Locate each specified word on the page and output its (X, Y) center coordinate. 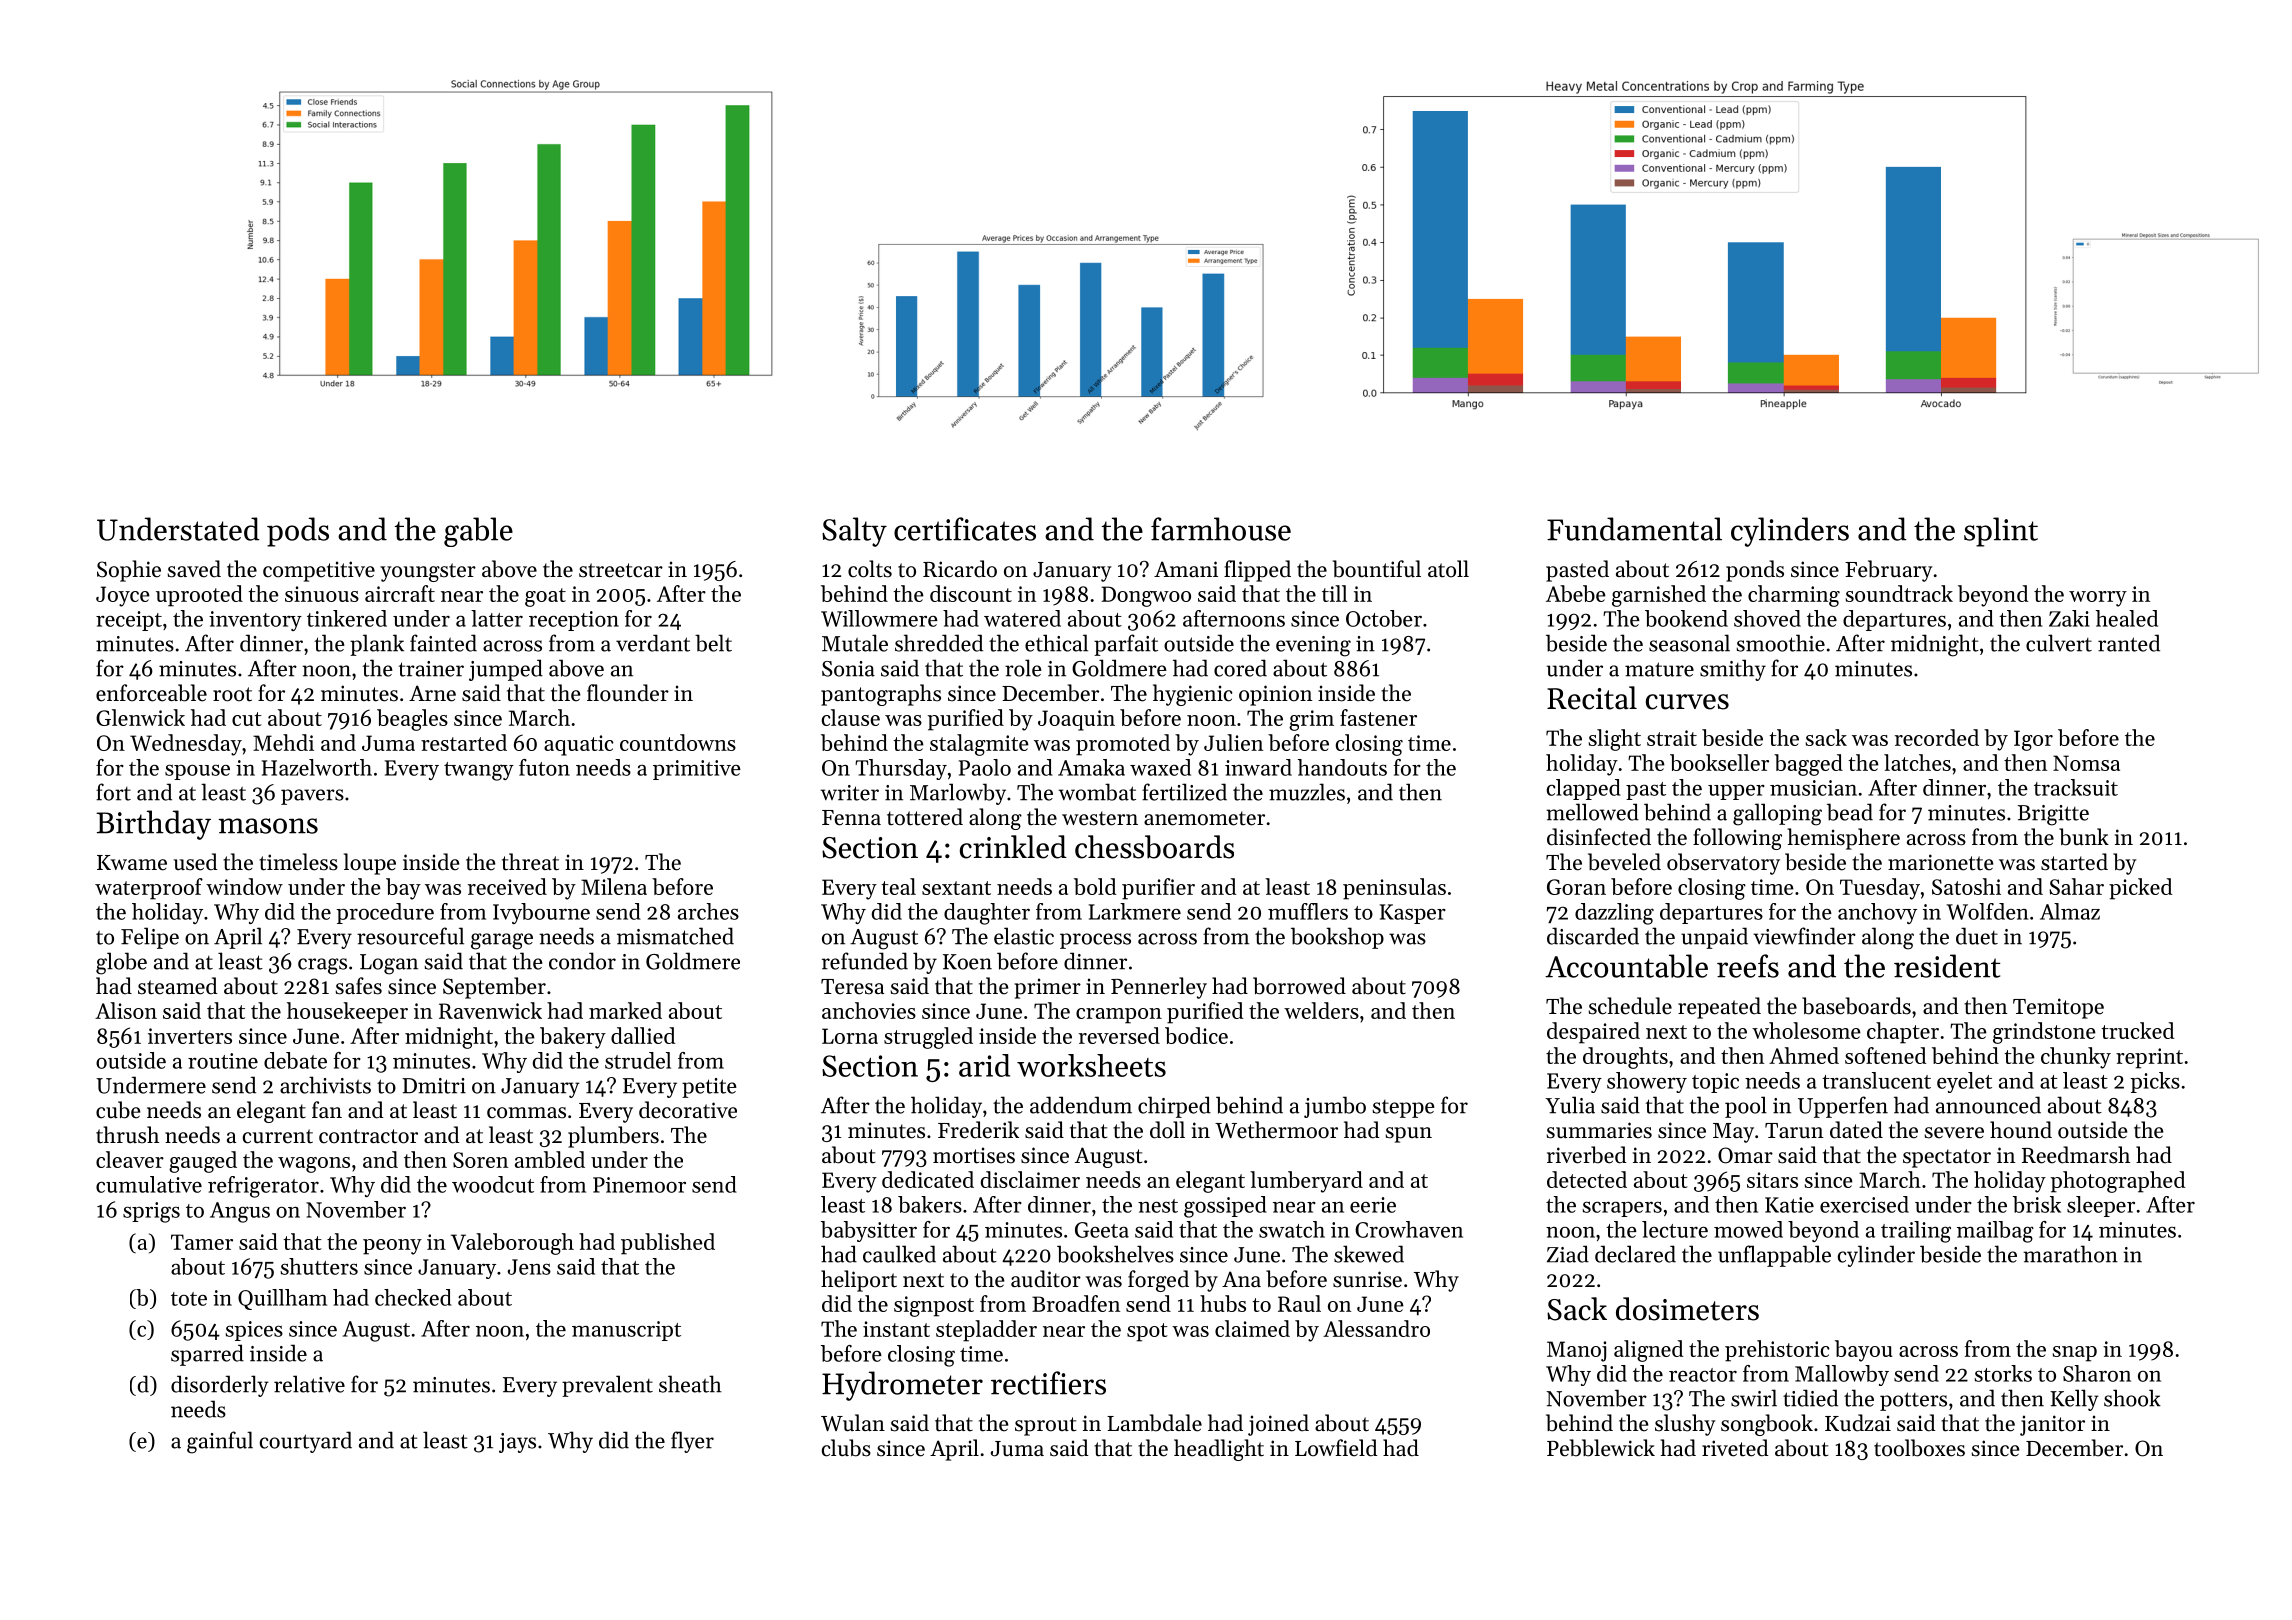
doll (1167, 1130)
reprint (2149, 1058)
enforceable (151, 693)
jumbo (1335, 1107)
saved (194, 569)
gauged (203, 1162)
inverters (190, 1036)
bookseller (1719, 762)
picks (2155, 1082)
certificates (965, 529)
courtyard (306, 1442)
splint (2001, 532)
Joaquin (1076, 720)
